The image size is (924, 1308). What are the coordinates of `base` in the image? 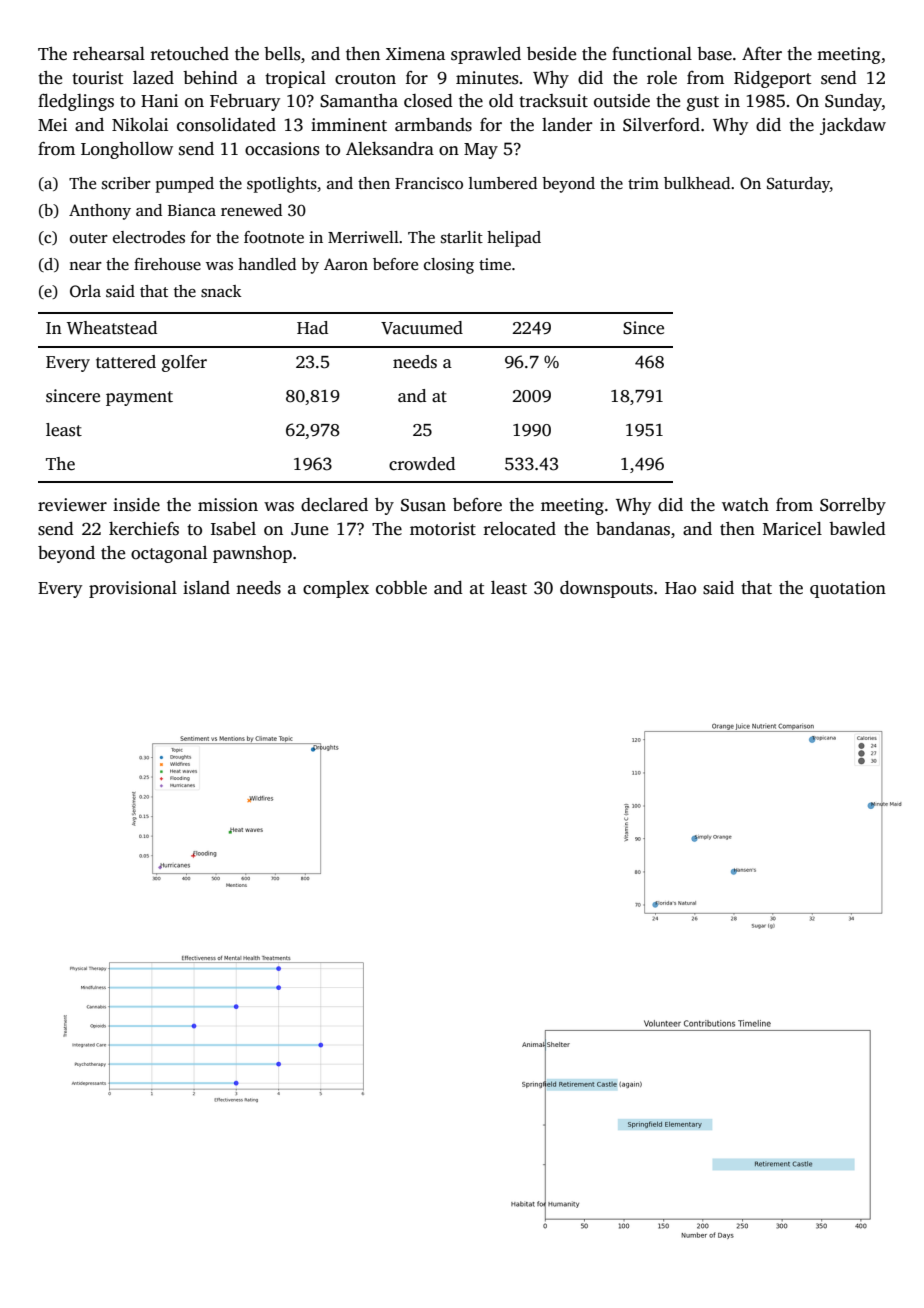 It's located at (714, 54).
